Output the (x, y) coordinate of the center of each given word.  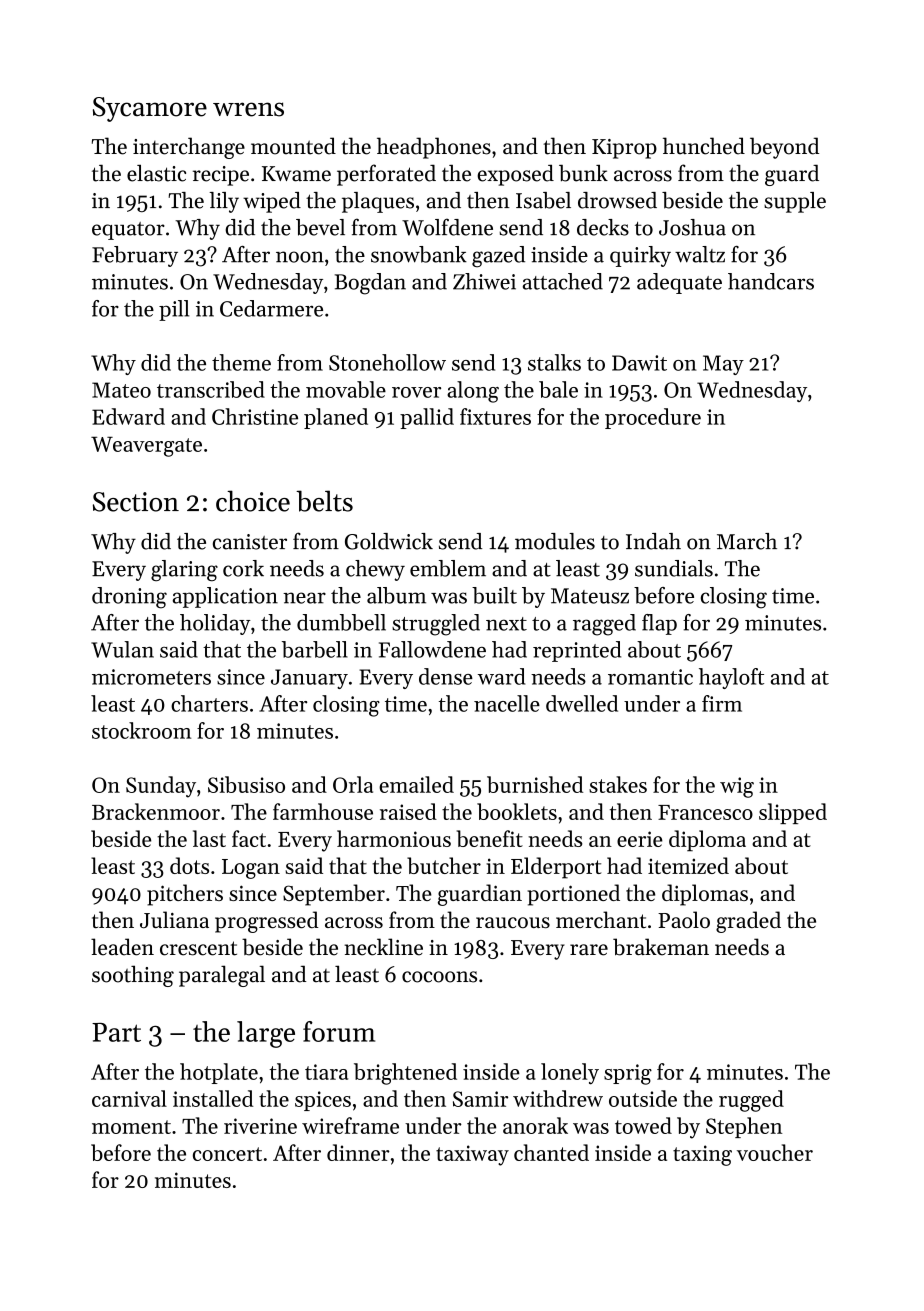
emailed (416, 784)
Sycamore (150, 109)
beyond (784, 148)
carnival (129, 1098)
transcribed (211, 389)
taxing (702, 1155)
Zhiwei (484, 281)
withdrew (558, 1098)
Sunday (161, 787)
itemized (688, 865)
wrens (248, 109)
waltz (700, 254)
